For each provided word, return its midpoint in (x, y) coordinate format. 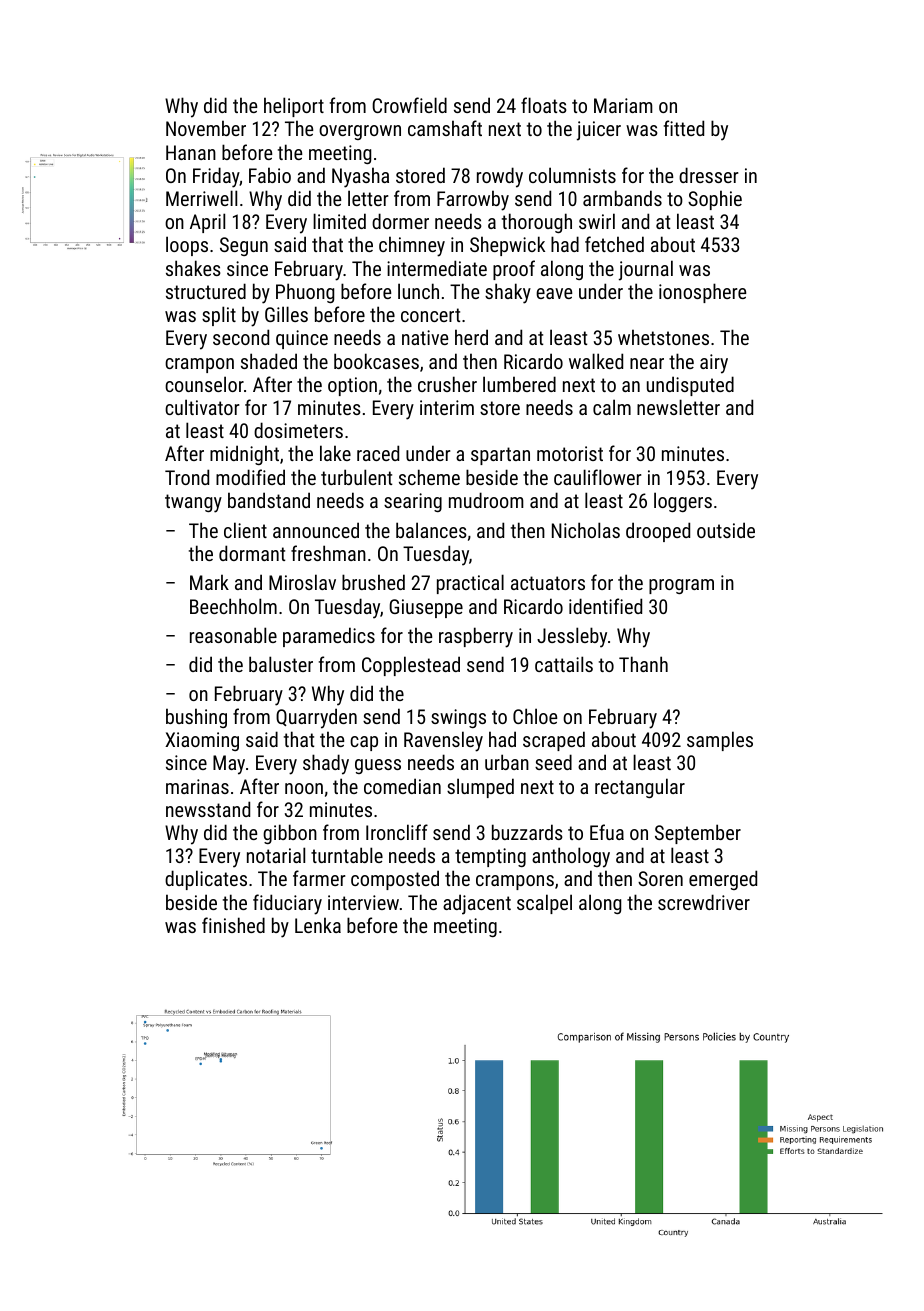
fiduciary (287, 904)
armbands (622, 198)
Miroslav (302, 582)
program (681, 586)
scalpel (544, 904)
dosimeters (298, 430)
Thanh (643, 664)
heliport (294, 107)
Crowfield (409, 105)
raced (378, 453)
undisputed (690, 386)
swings (458, 718)
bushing (196, 718)
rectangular (640, 788)
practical (470, 584)
